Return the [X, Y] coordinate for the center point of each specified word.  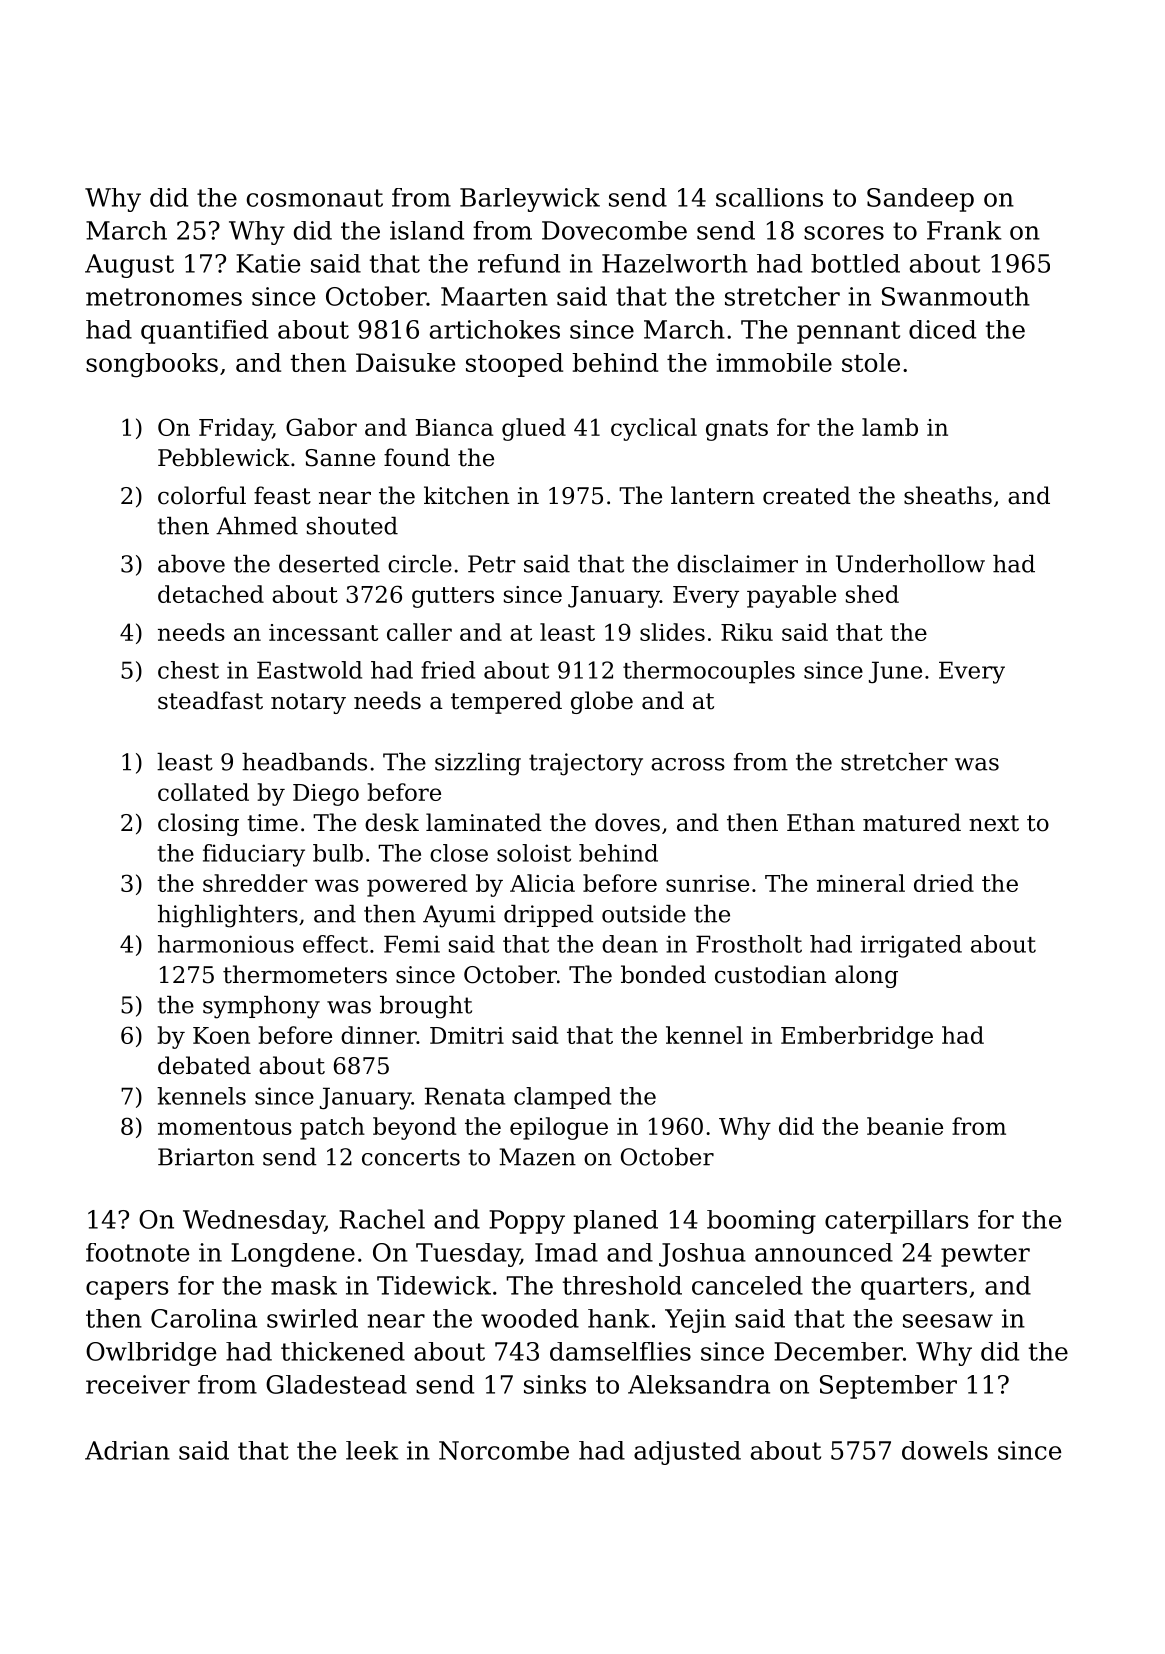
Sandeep [920, 200]
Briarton [206, 1157]
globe [602, 702]
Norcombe [504, 1450]
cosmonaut [315, 198]
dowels [945, 1450]
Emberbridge [857, 1037]
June [895, 672]
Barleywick [530, 200]
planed [616, 1222]
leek [372, 1450]
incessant [323, 632]
